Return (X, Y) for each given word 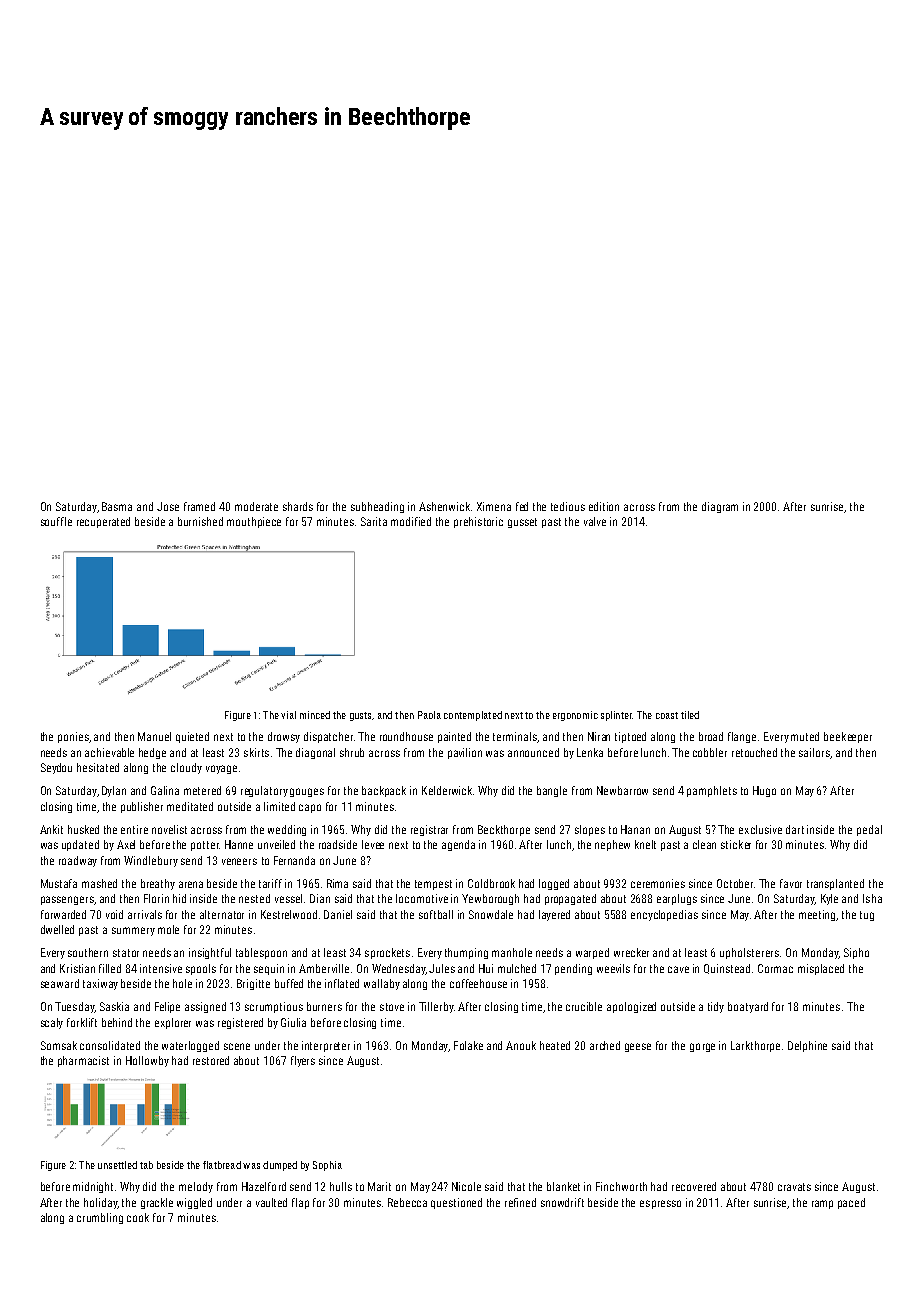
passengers (67, 900)
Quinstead (727, 969)
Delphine (807, 1046)
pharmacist (83, 1061)
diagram (720, 507)
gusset (522, 523)
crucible (584, 1006)
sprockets (387, 953)
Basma (117, 506)
